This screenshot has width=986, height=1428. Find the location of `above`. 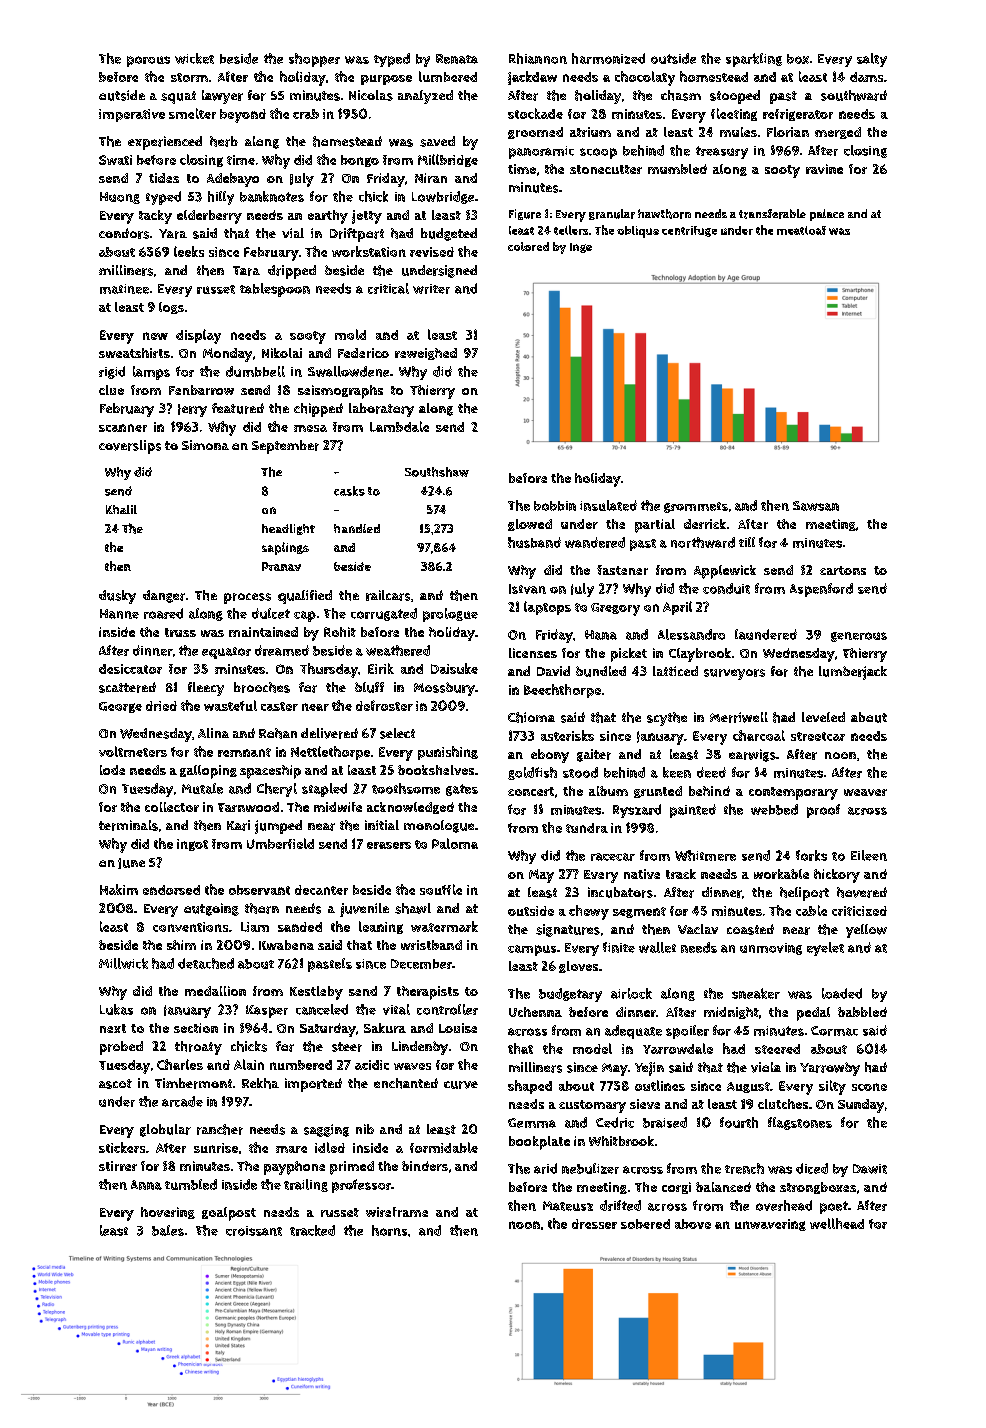

above is located at coordinates (693, 1224).
